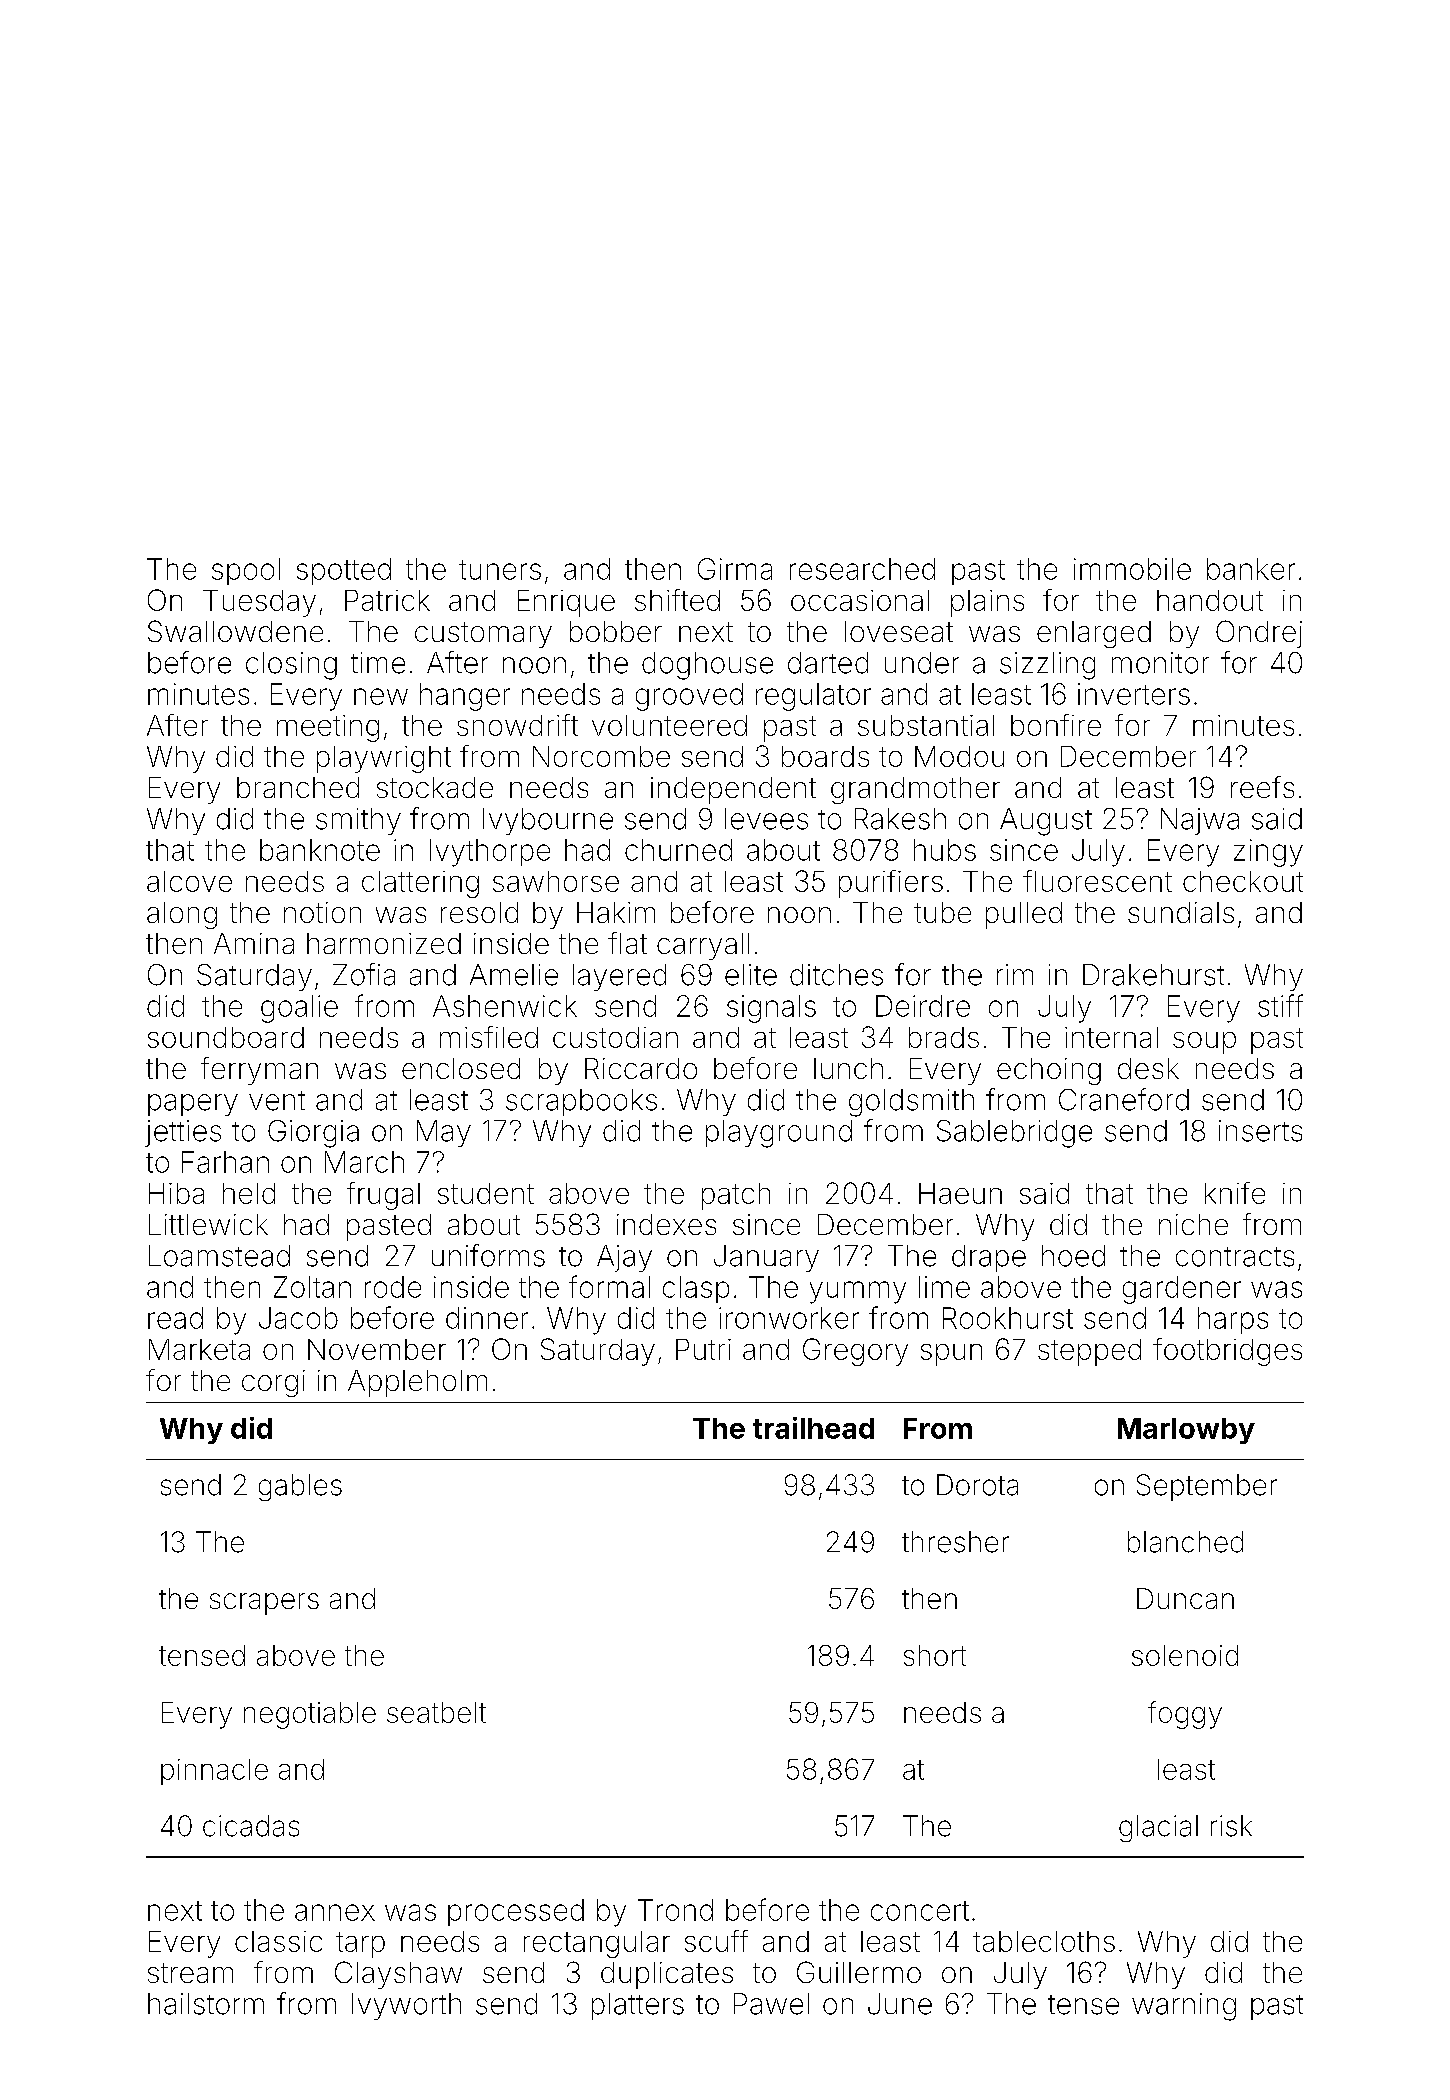 The height and width of the page is (2100, 1450). Describe the element at coordinates (1185, 1598) in the page. I see `Duncan` at that location.
